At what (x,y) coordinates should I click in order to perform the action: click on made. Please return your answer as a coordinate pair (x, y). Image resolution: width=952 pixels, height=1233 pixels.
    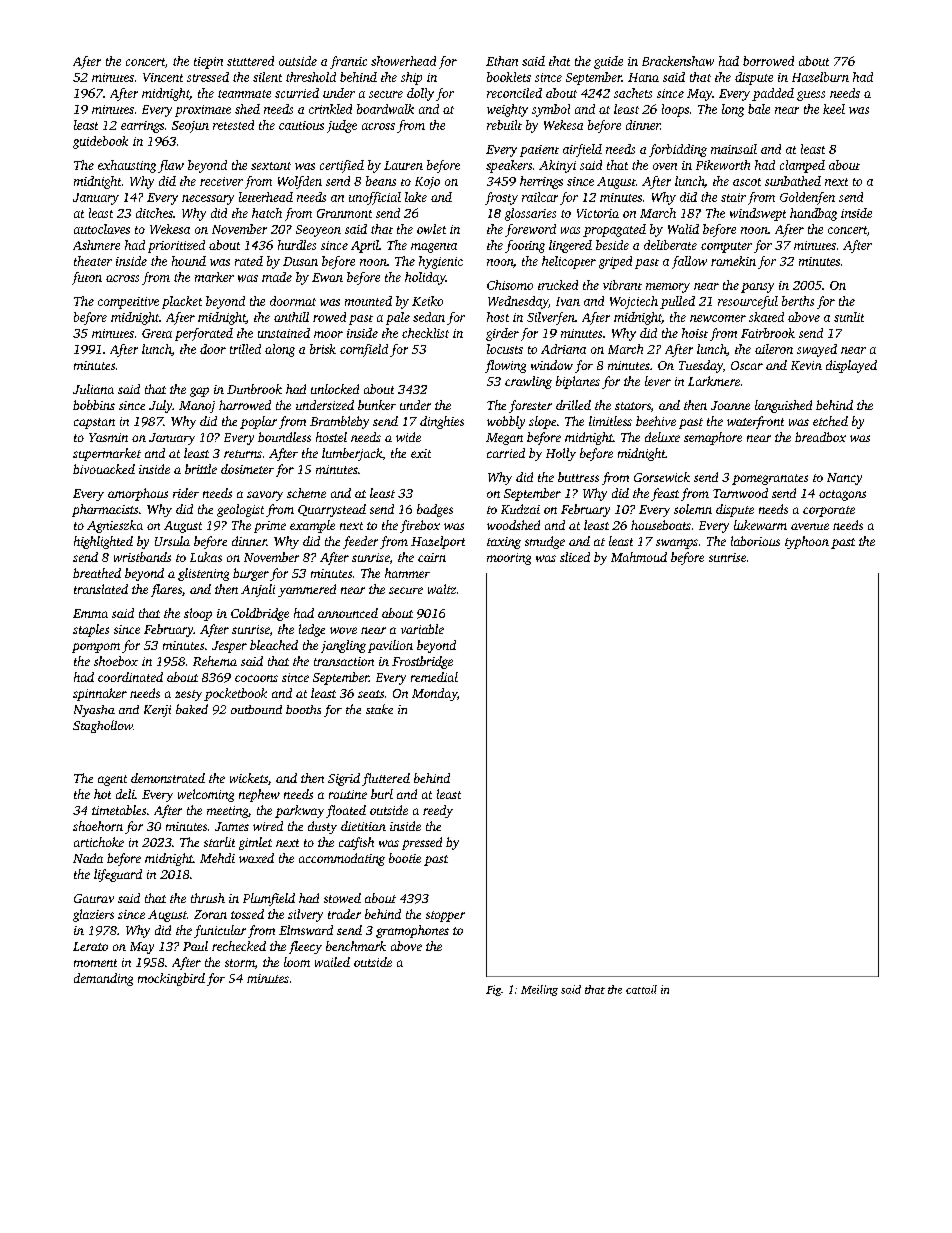
    Looking at the image, I should click on (277, 277).
